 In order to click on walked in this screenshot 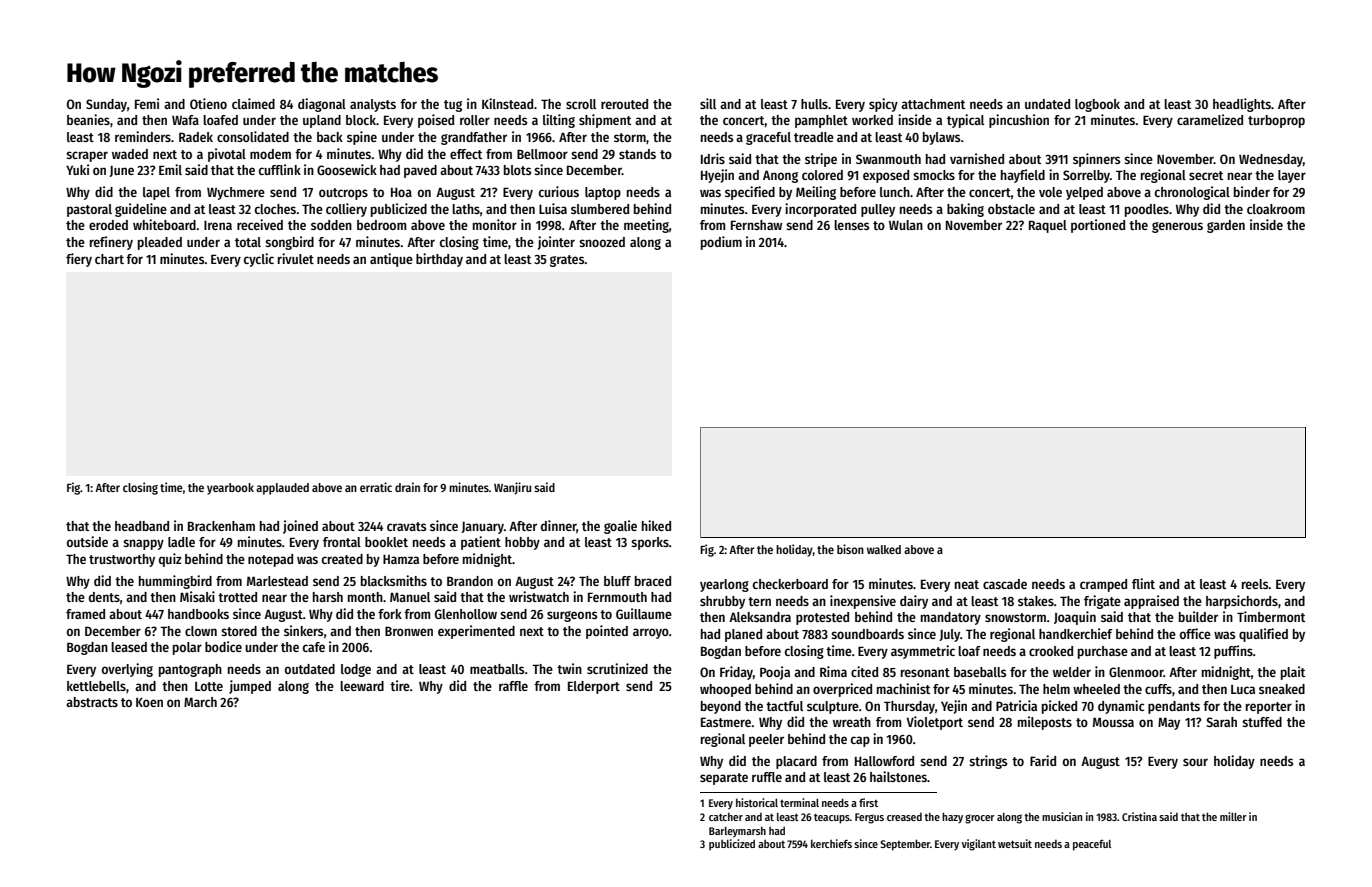, I will do `click(884, 549)`.
